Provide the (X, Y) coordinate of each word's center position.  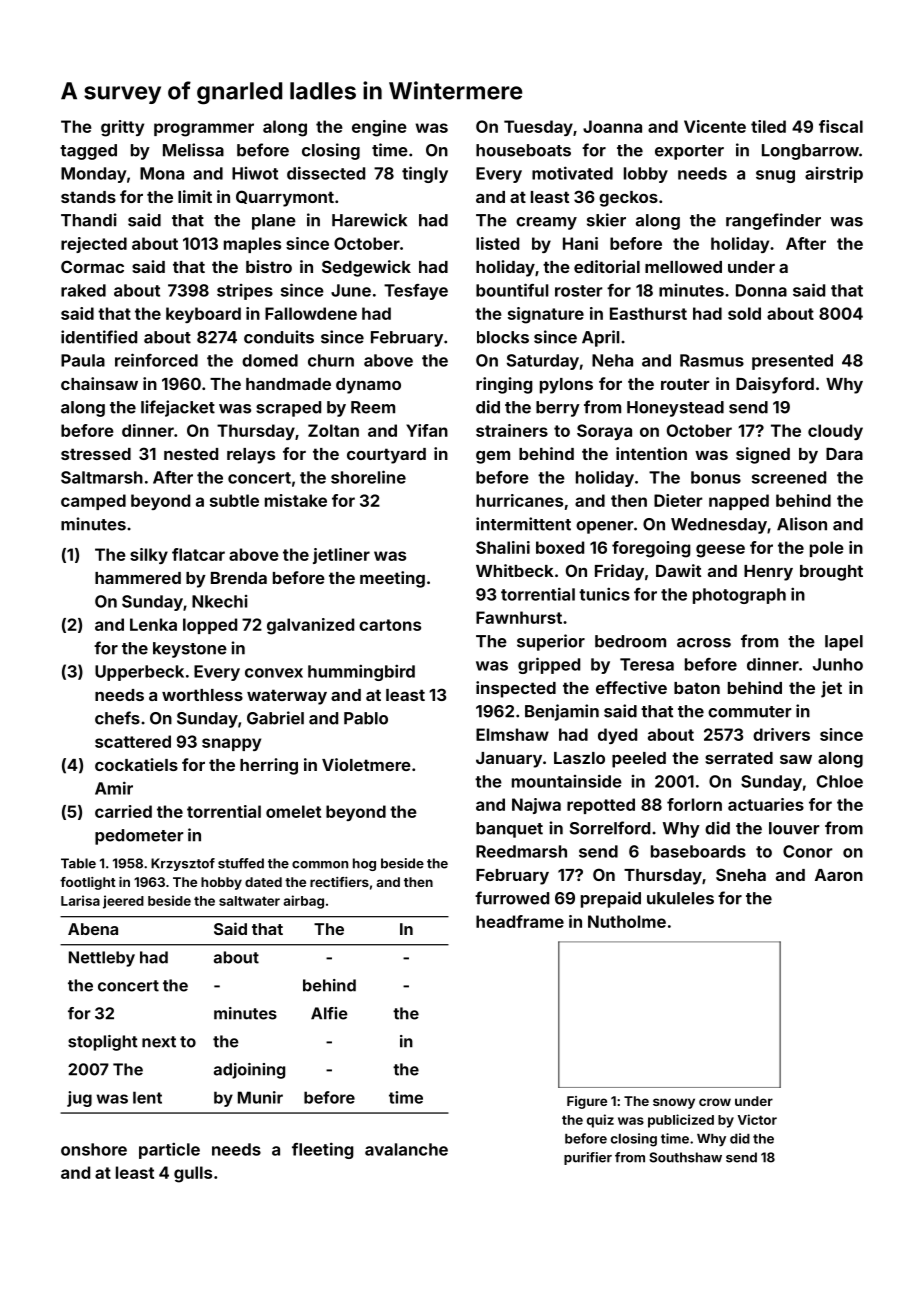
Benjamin (562, 712)
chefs (117, 718)
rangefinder (773, 221)
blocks (503, 337)
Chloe (840, 781)
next (159, 1042)
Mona (162, 173)
